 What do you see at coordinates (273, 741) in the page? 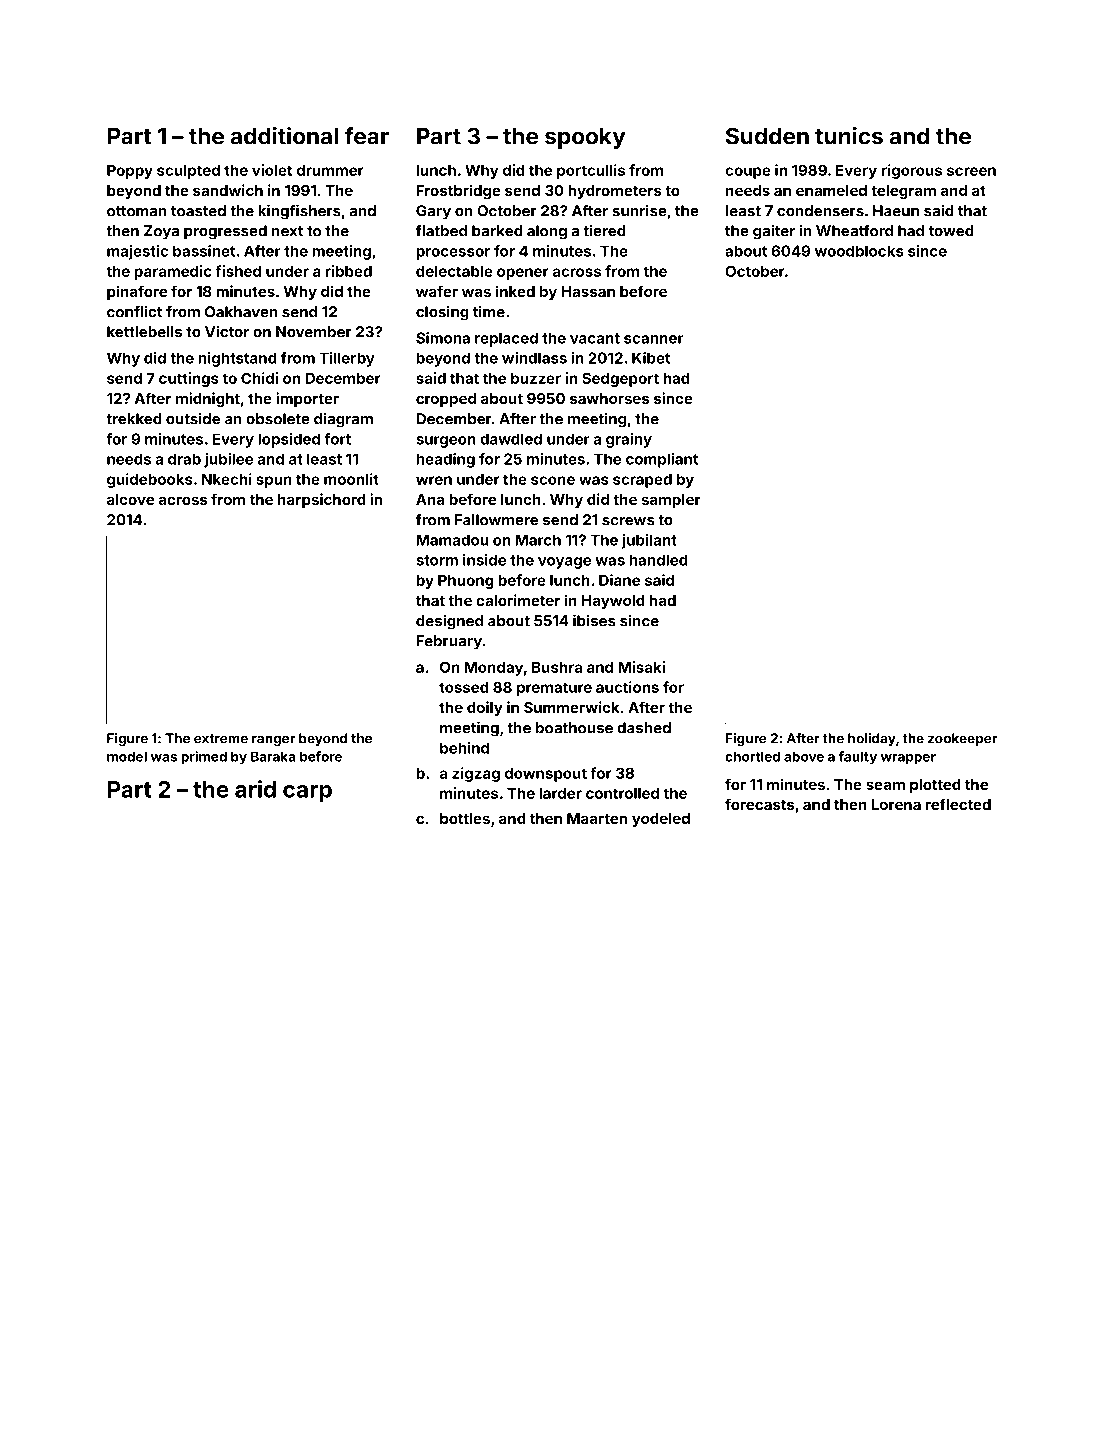
I see `ranger` at bounding box center [273, 741].
